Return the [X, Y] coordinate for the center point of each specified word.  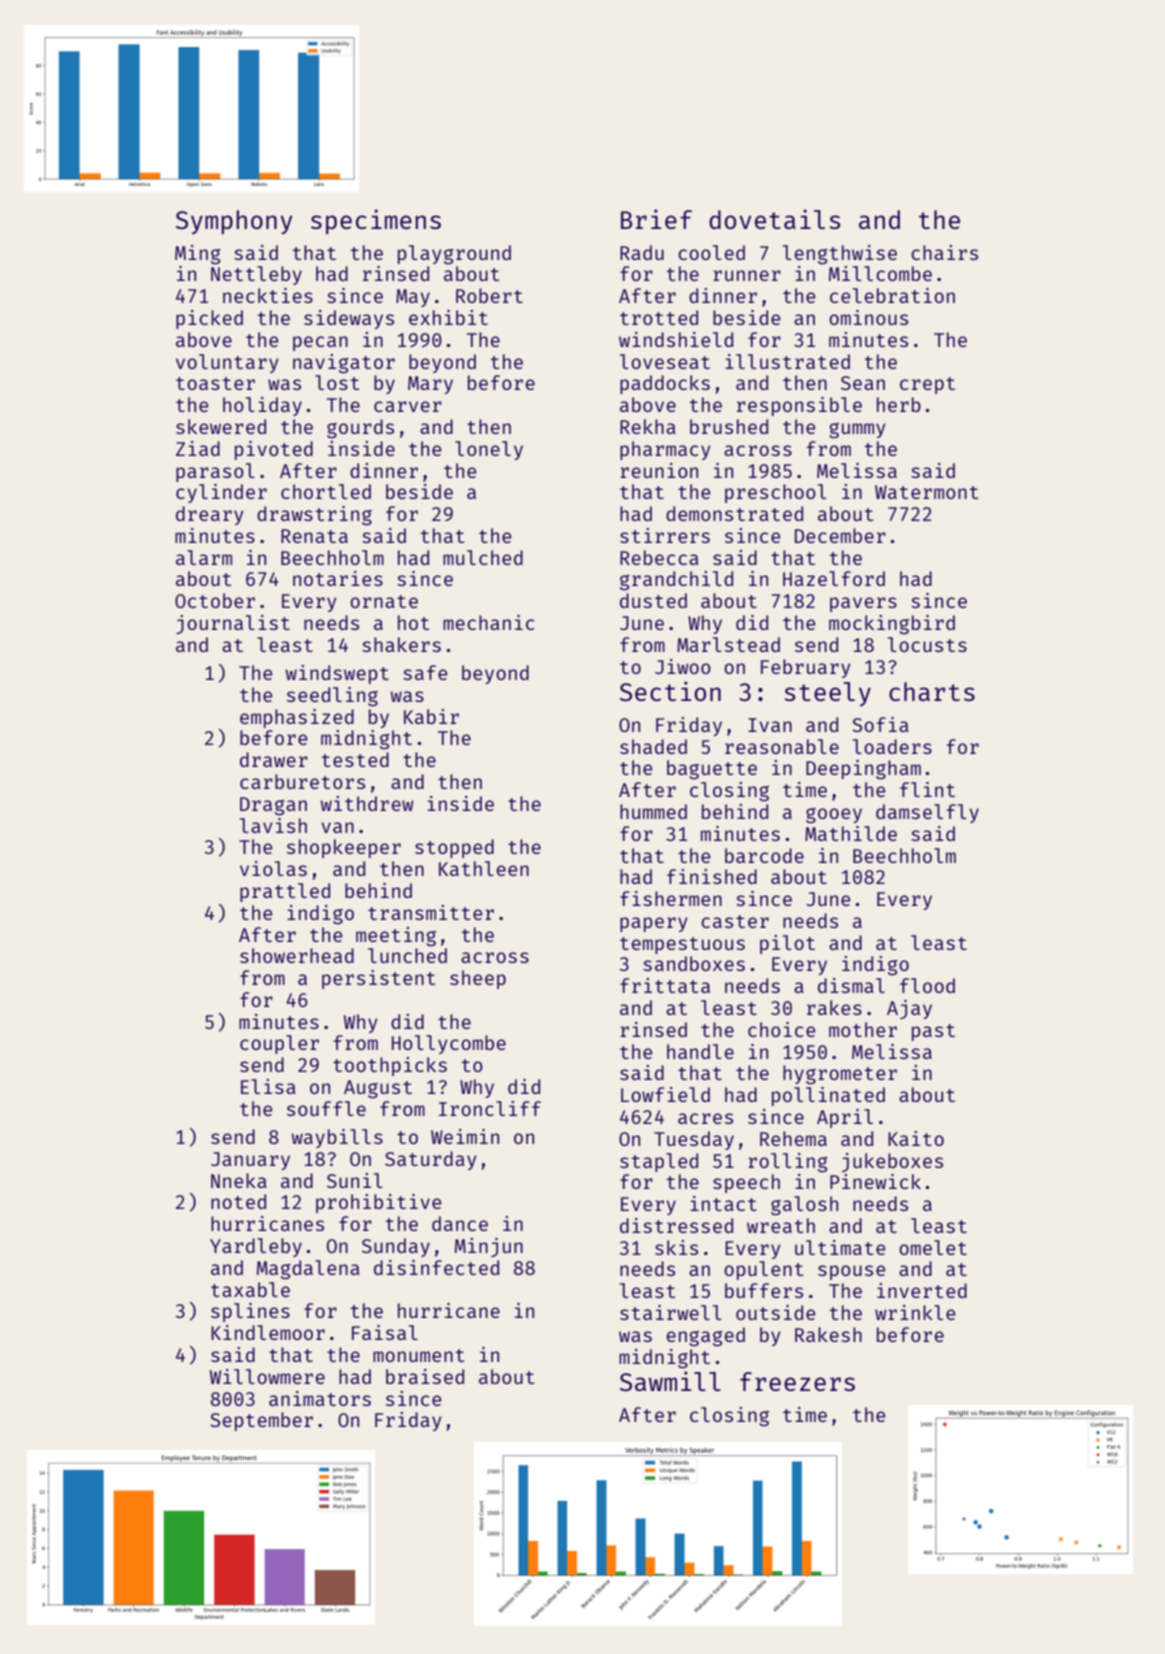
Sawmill [670, 1381]
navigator [344, 364]
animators [320, 1398]
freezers [797, 1381]
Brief [656, 219]
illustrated [787, 361]
